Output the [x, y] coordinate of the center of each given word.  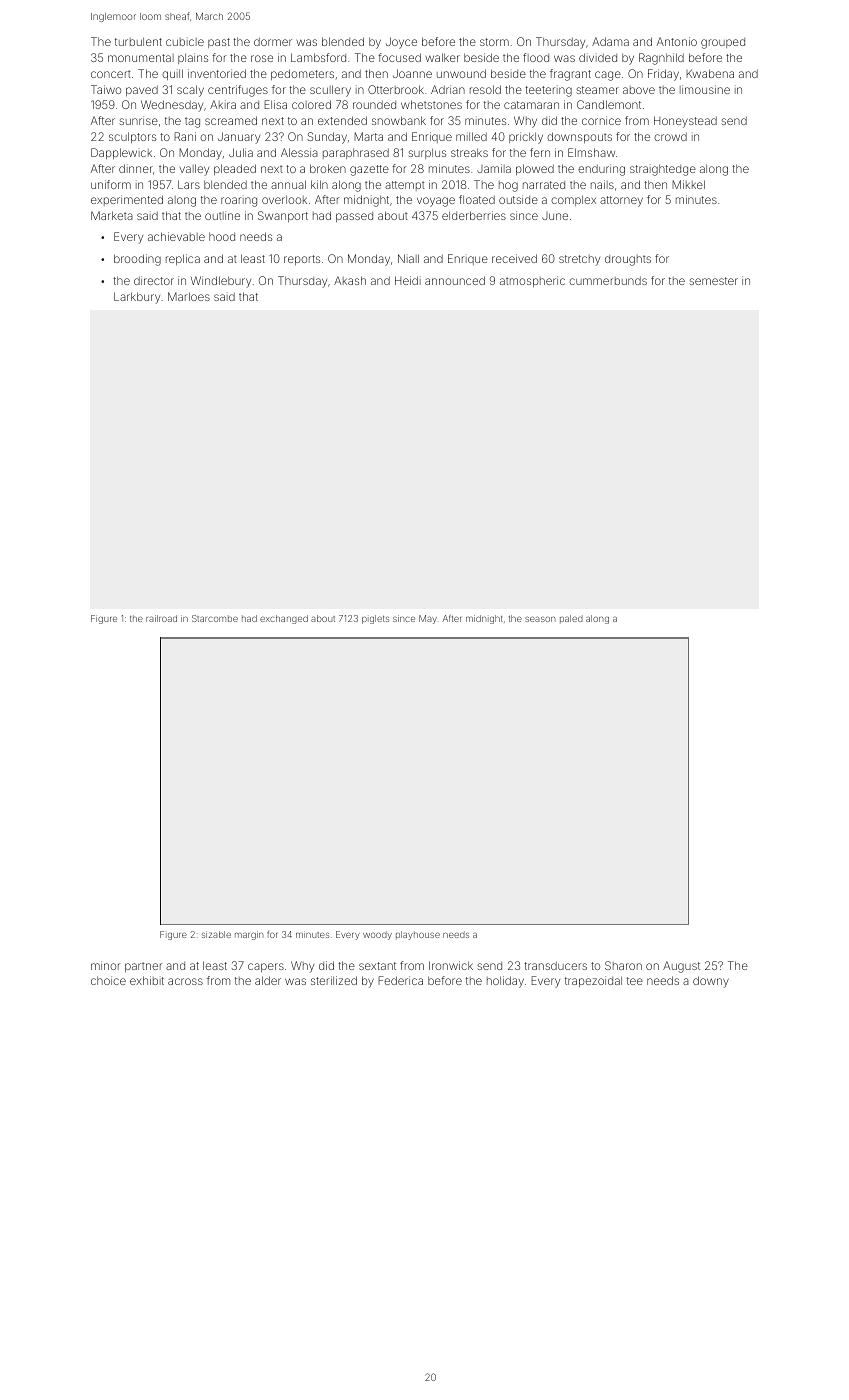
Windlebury [221, 282]
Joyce [401, 43]
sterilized [334, 980]
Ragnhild [661, 59]
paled [571, 619]
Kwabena [710, 73]
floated [477, 199]
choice [108, 980]
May [428, 619]
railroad [161, 618]
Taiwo [106, 89]
